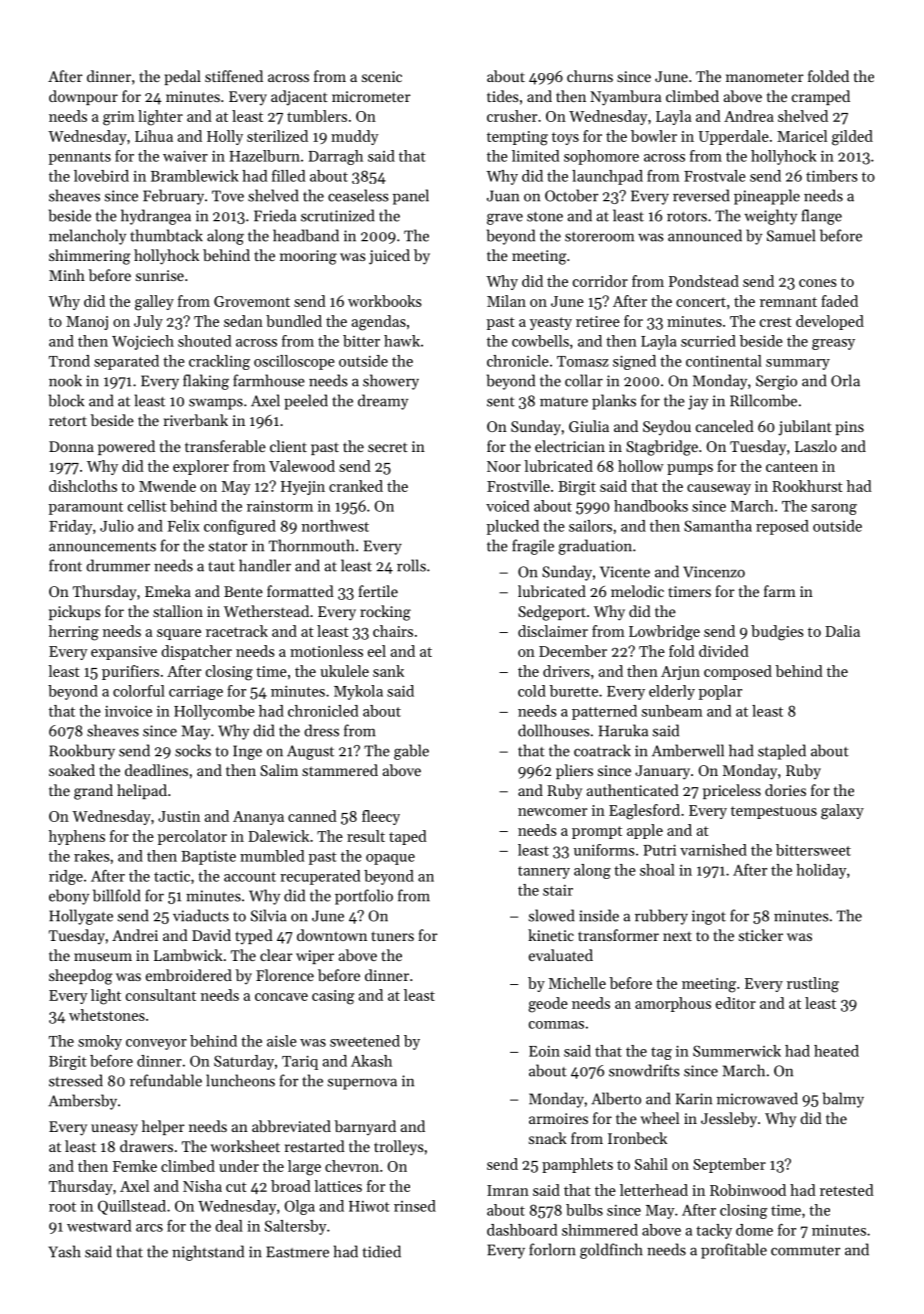 This screenshot has height=1314, width=924. Describe the element at coordinates (842, 812) in the screenshot. I see `galaxy` at that location.
